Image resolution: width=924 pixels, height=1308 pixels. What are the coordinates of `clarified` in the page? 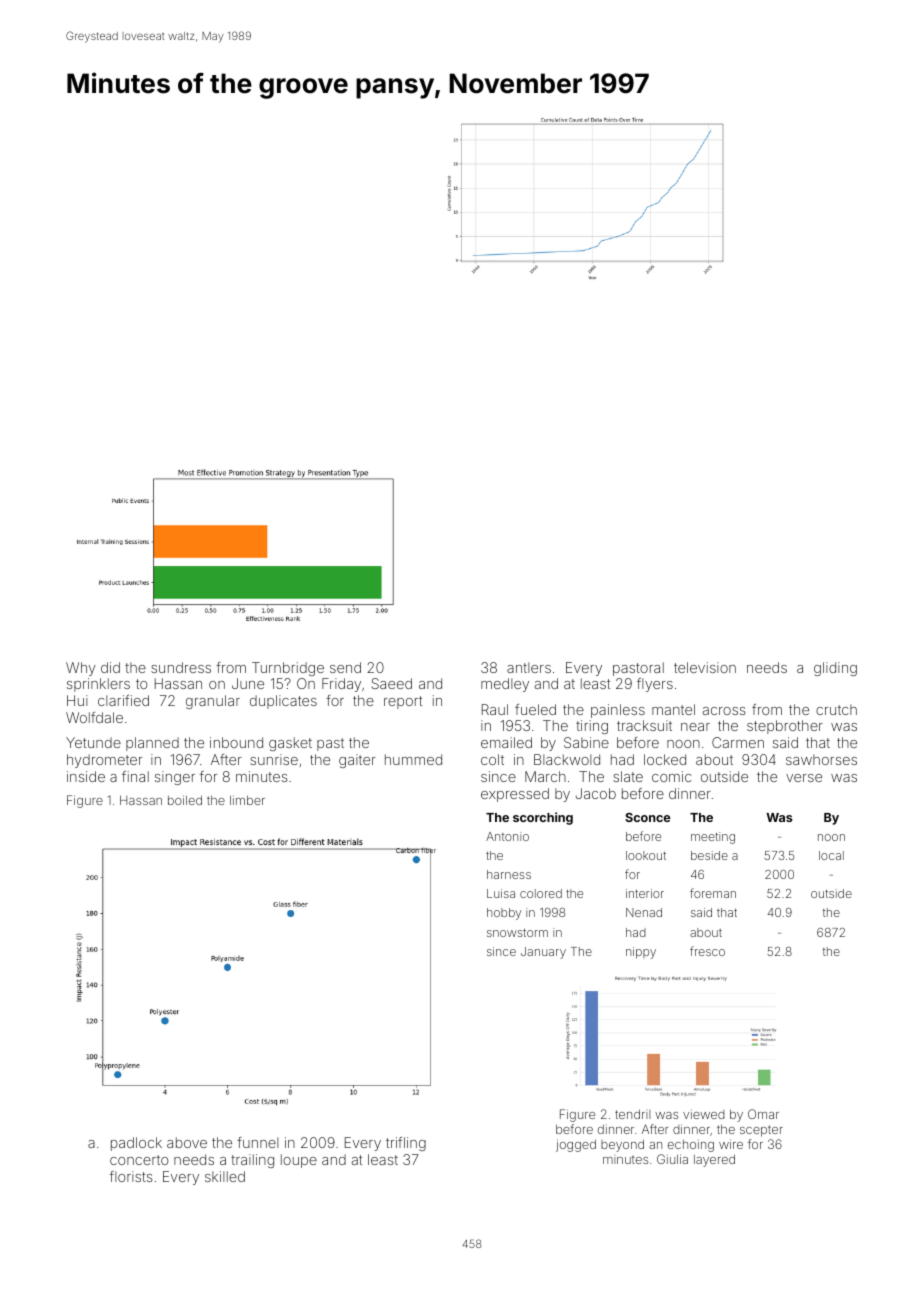 It's located at (123, 700).
